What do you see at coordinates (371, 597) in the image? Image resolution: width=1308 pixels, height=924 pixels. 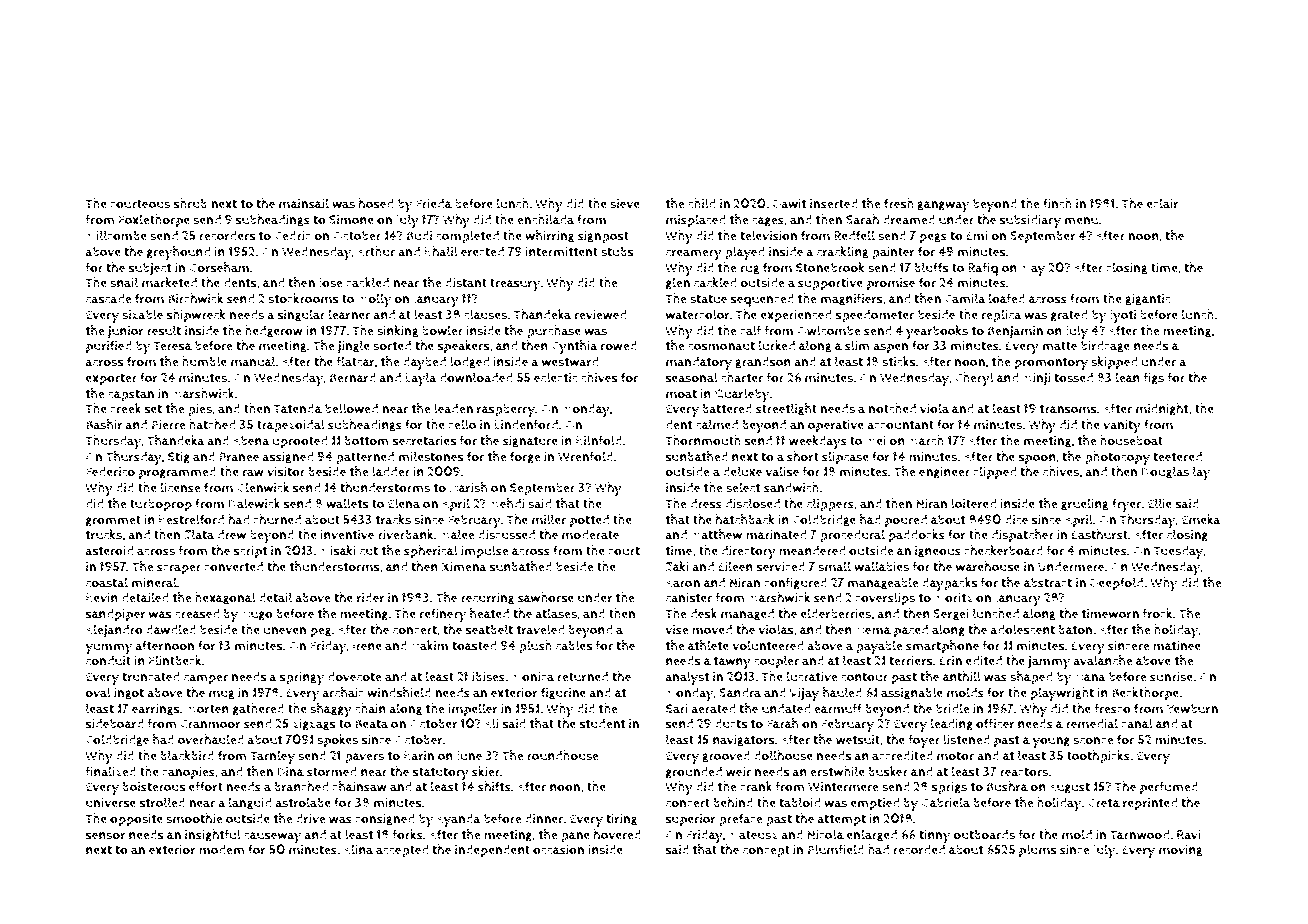 I see `rider` at bounding box center [371, 597].
